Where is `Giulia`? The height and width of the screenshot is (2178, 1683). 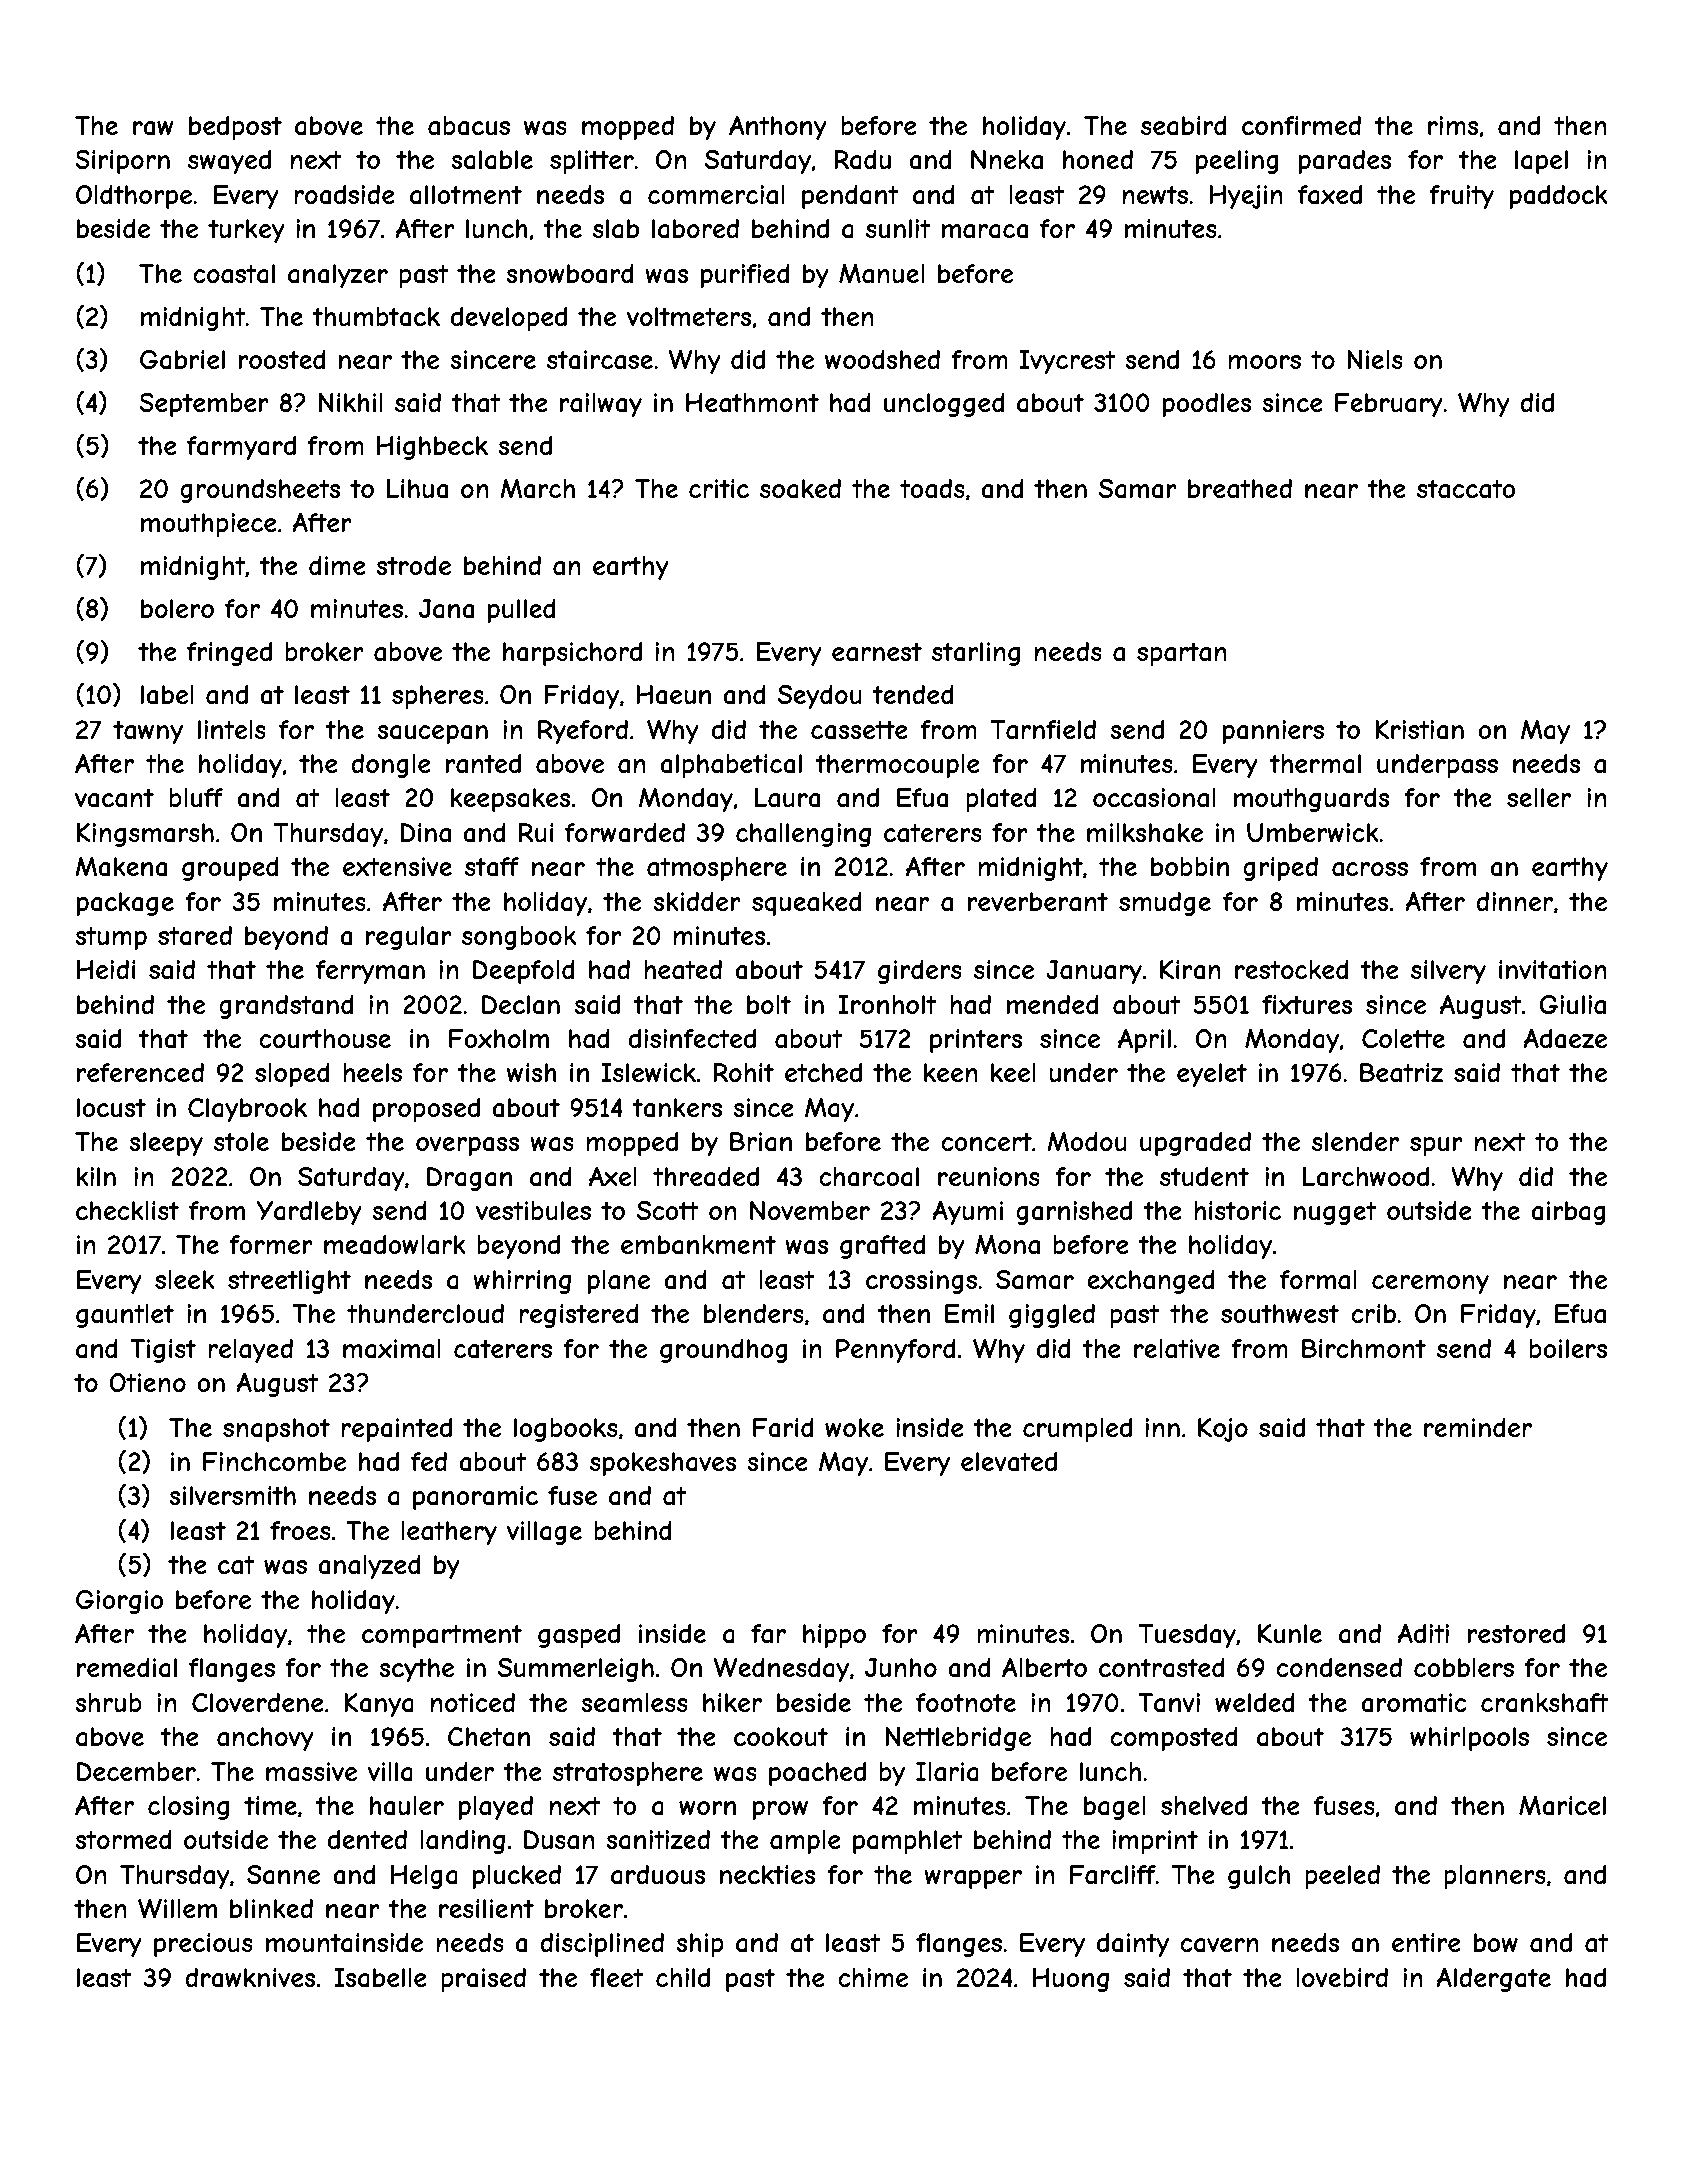 Giulia is located at coordinates (1572, 1005).
